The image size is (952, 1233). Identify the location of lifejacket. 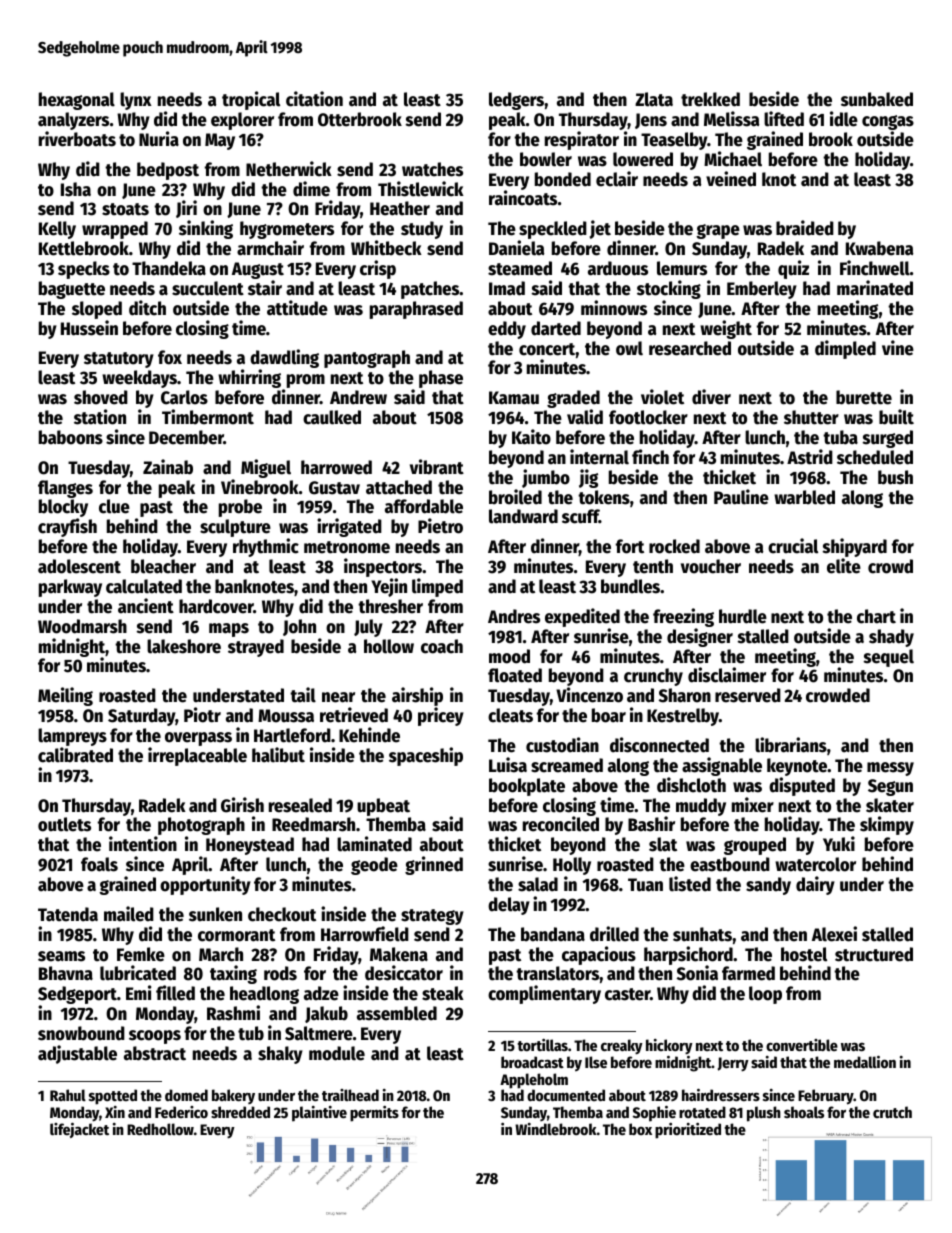
(79, 1130).
